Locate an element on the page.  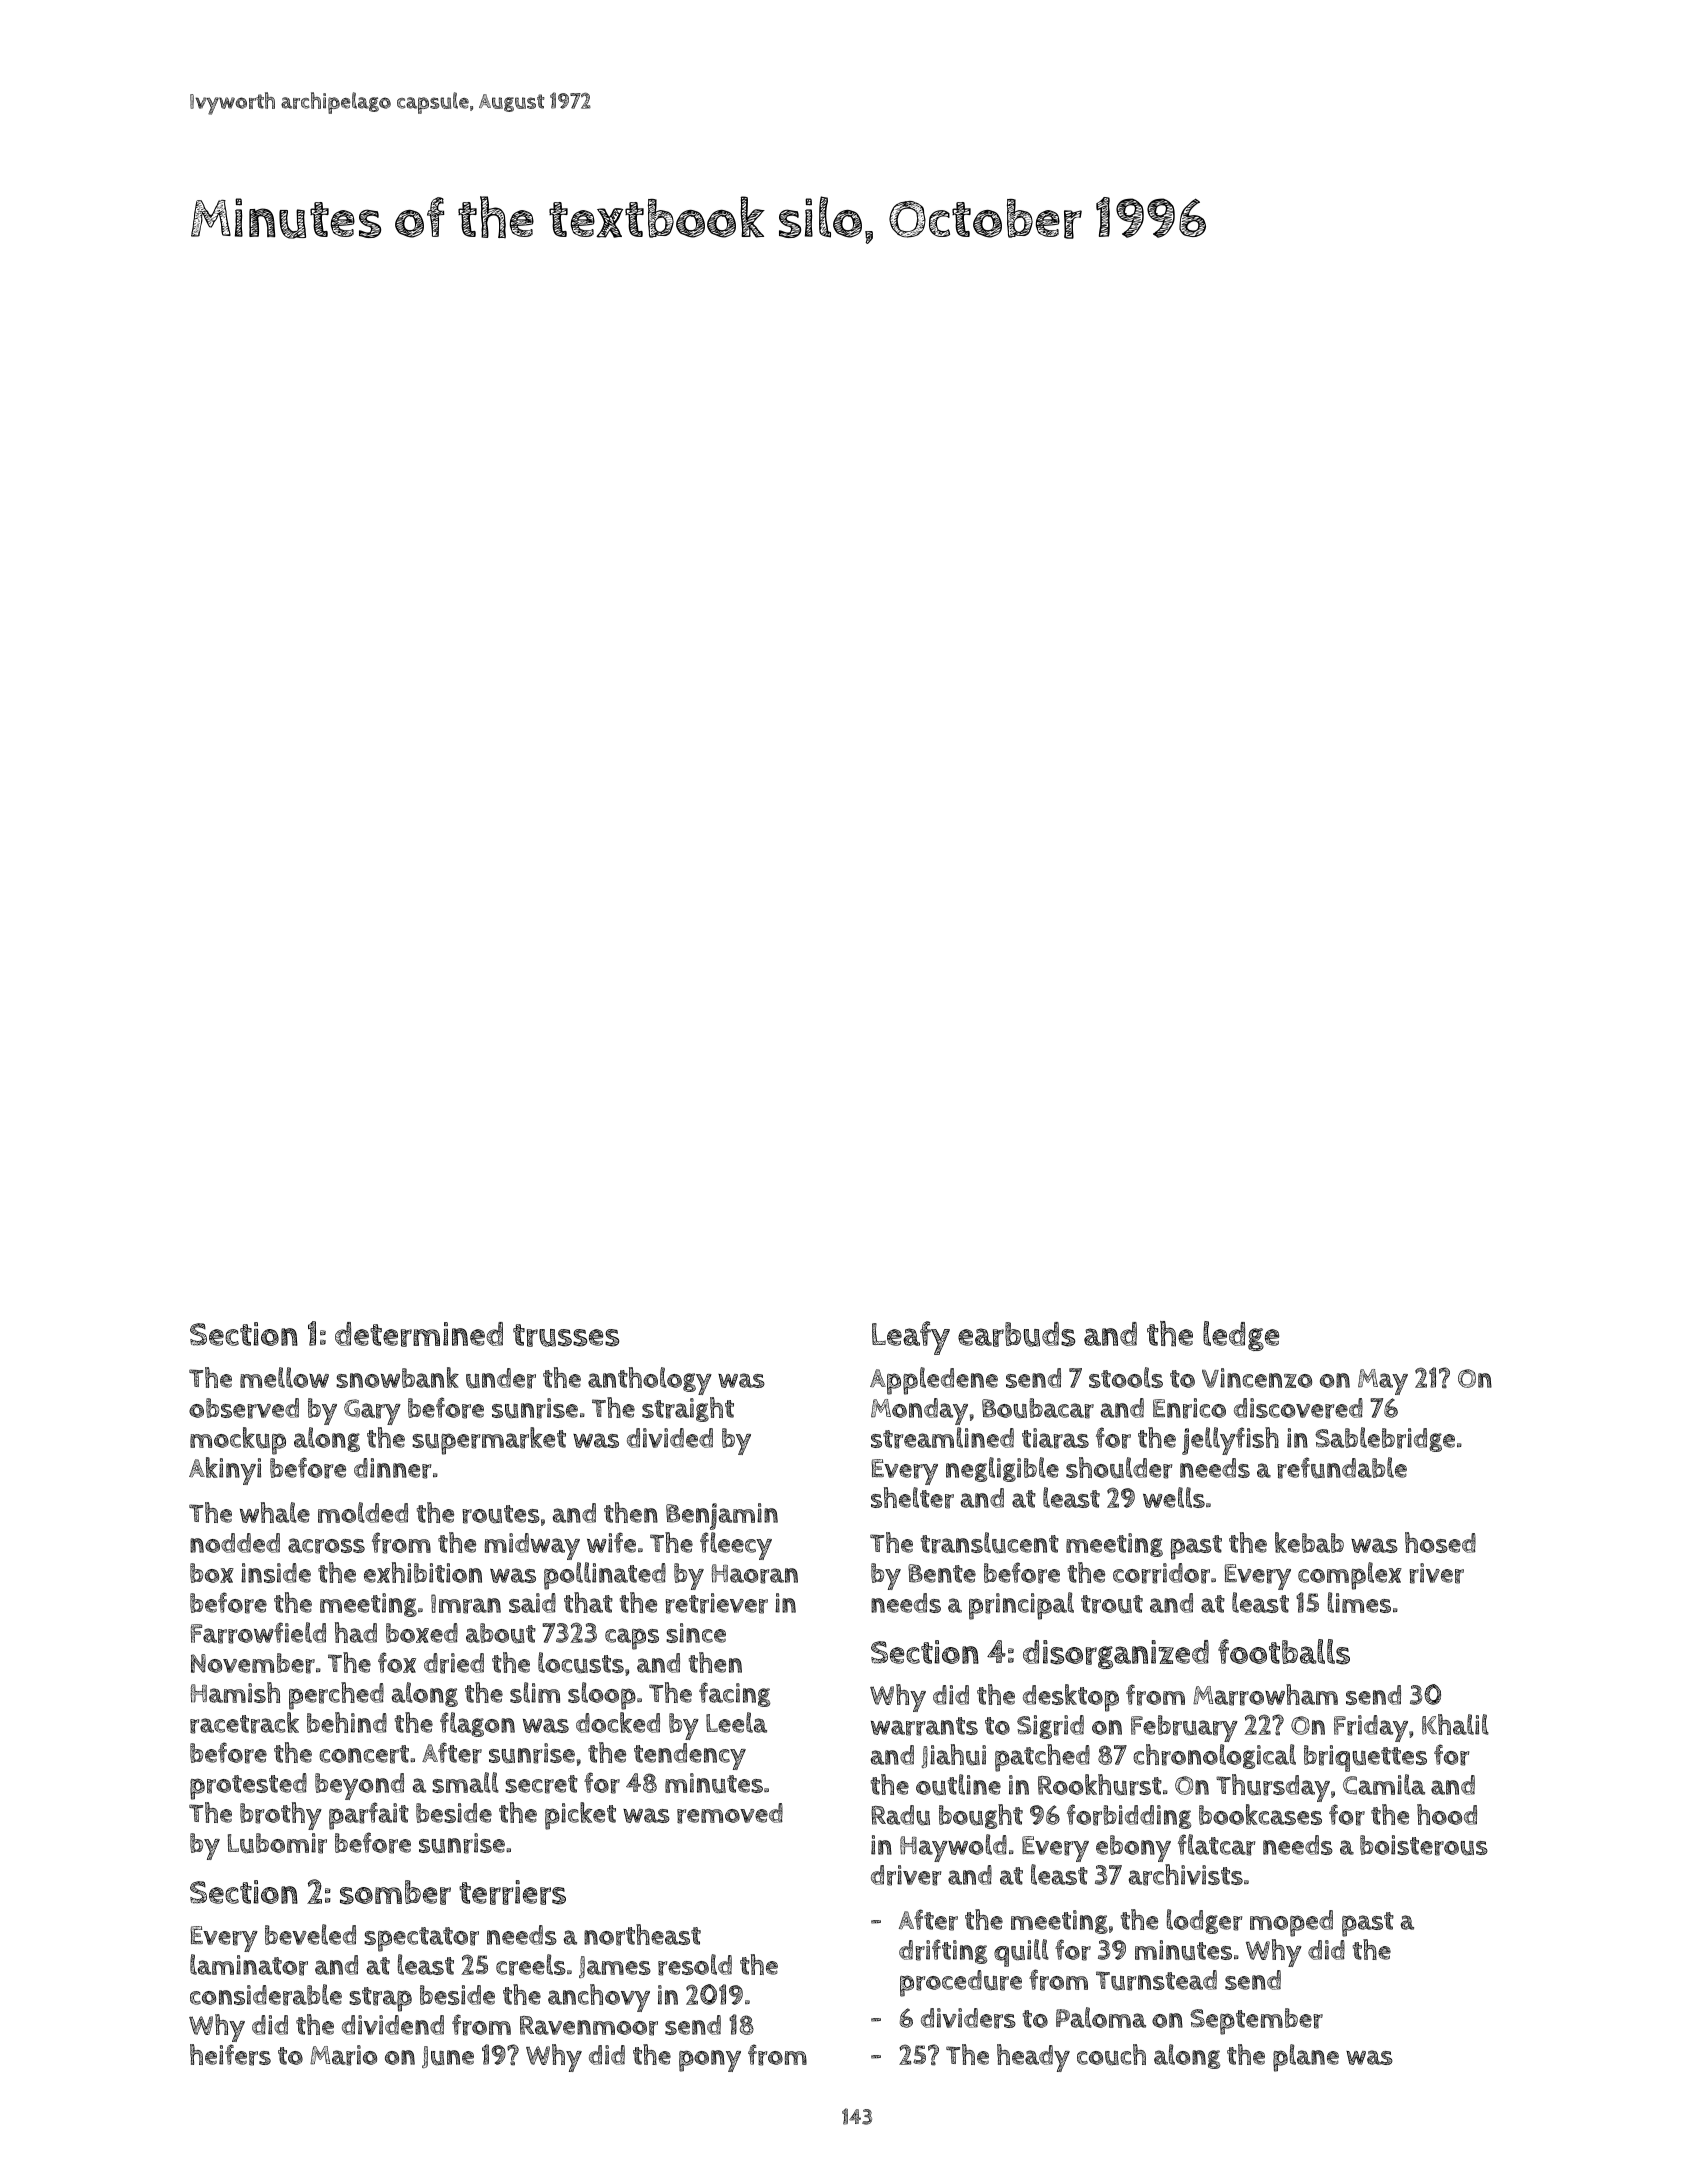
heady is located at coordinates (1033, 2058).
